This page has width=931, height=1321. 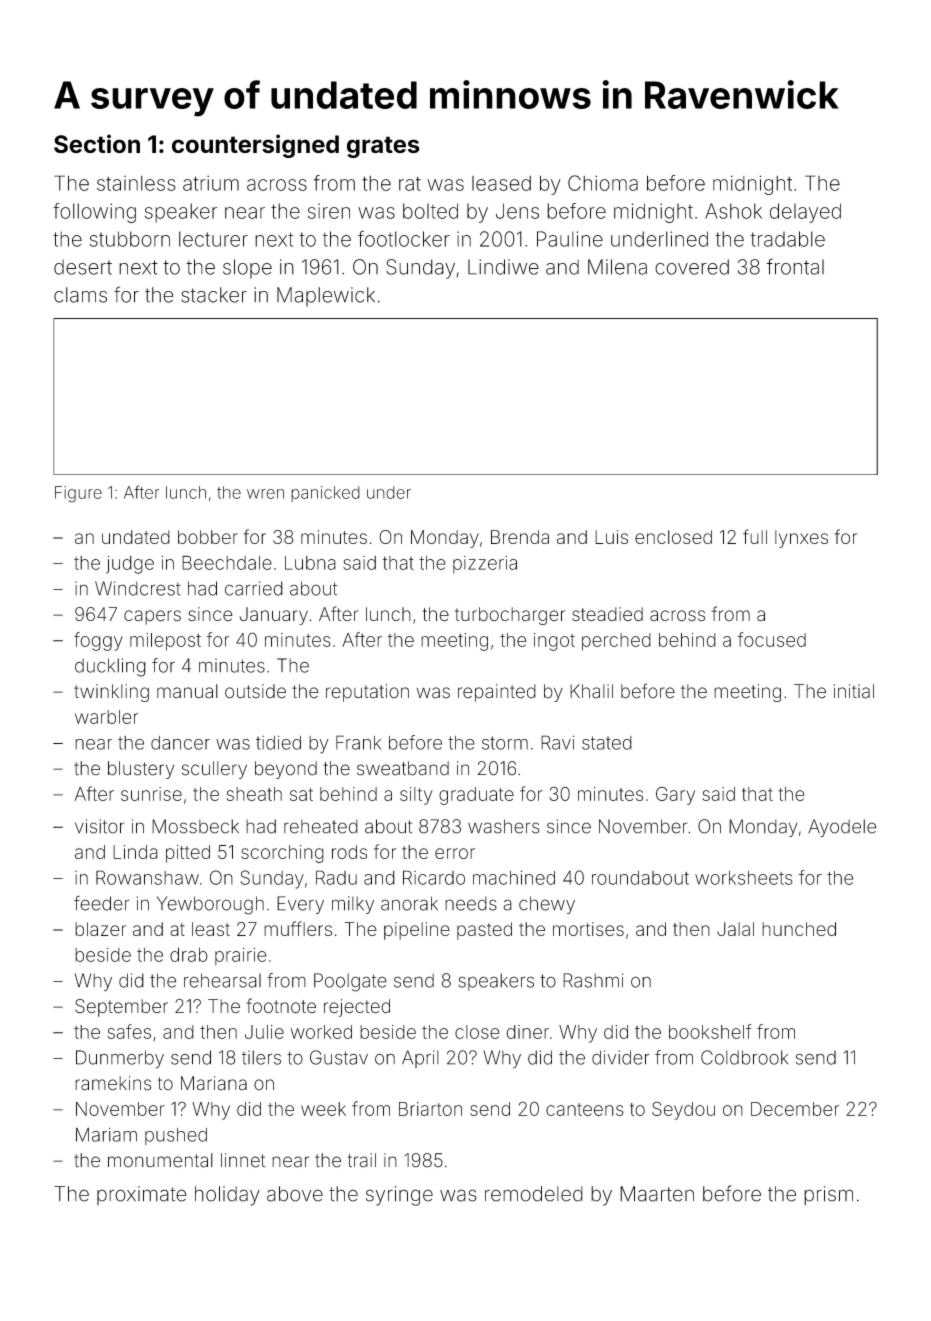 I want to click on Windcrest, so click(x=138, y=588).
